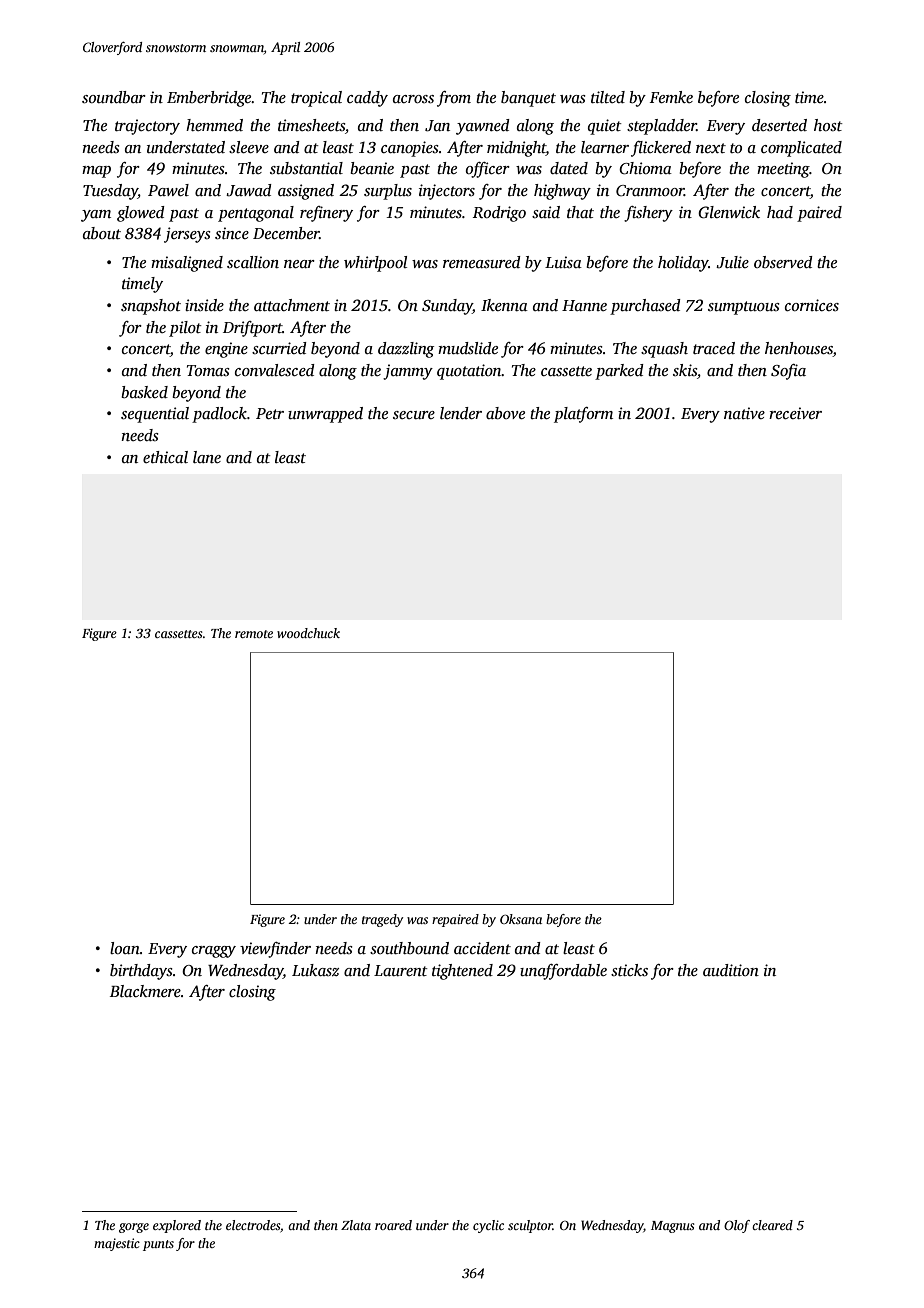 The width and height of the image is (924, 1308). Describe the element at coordinates (187, 235) in the image. I see `jerseys` at that location.
